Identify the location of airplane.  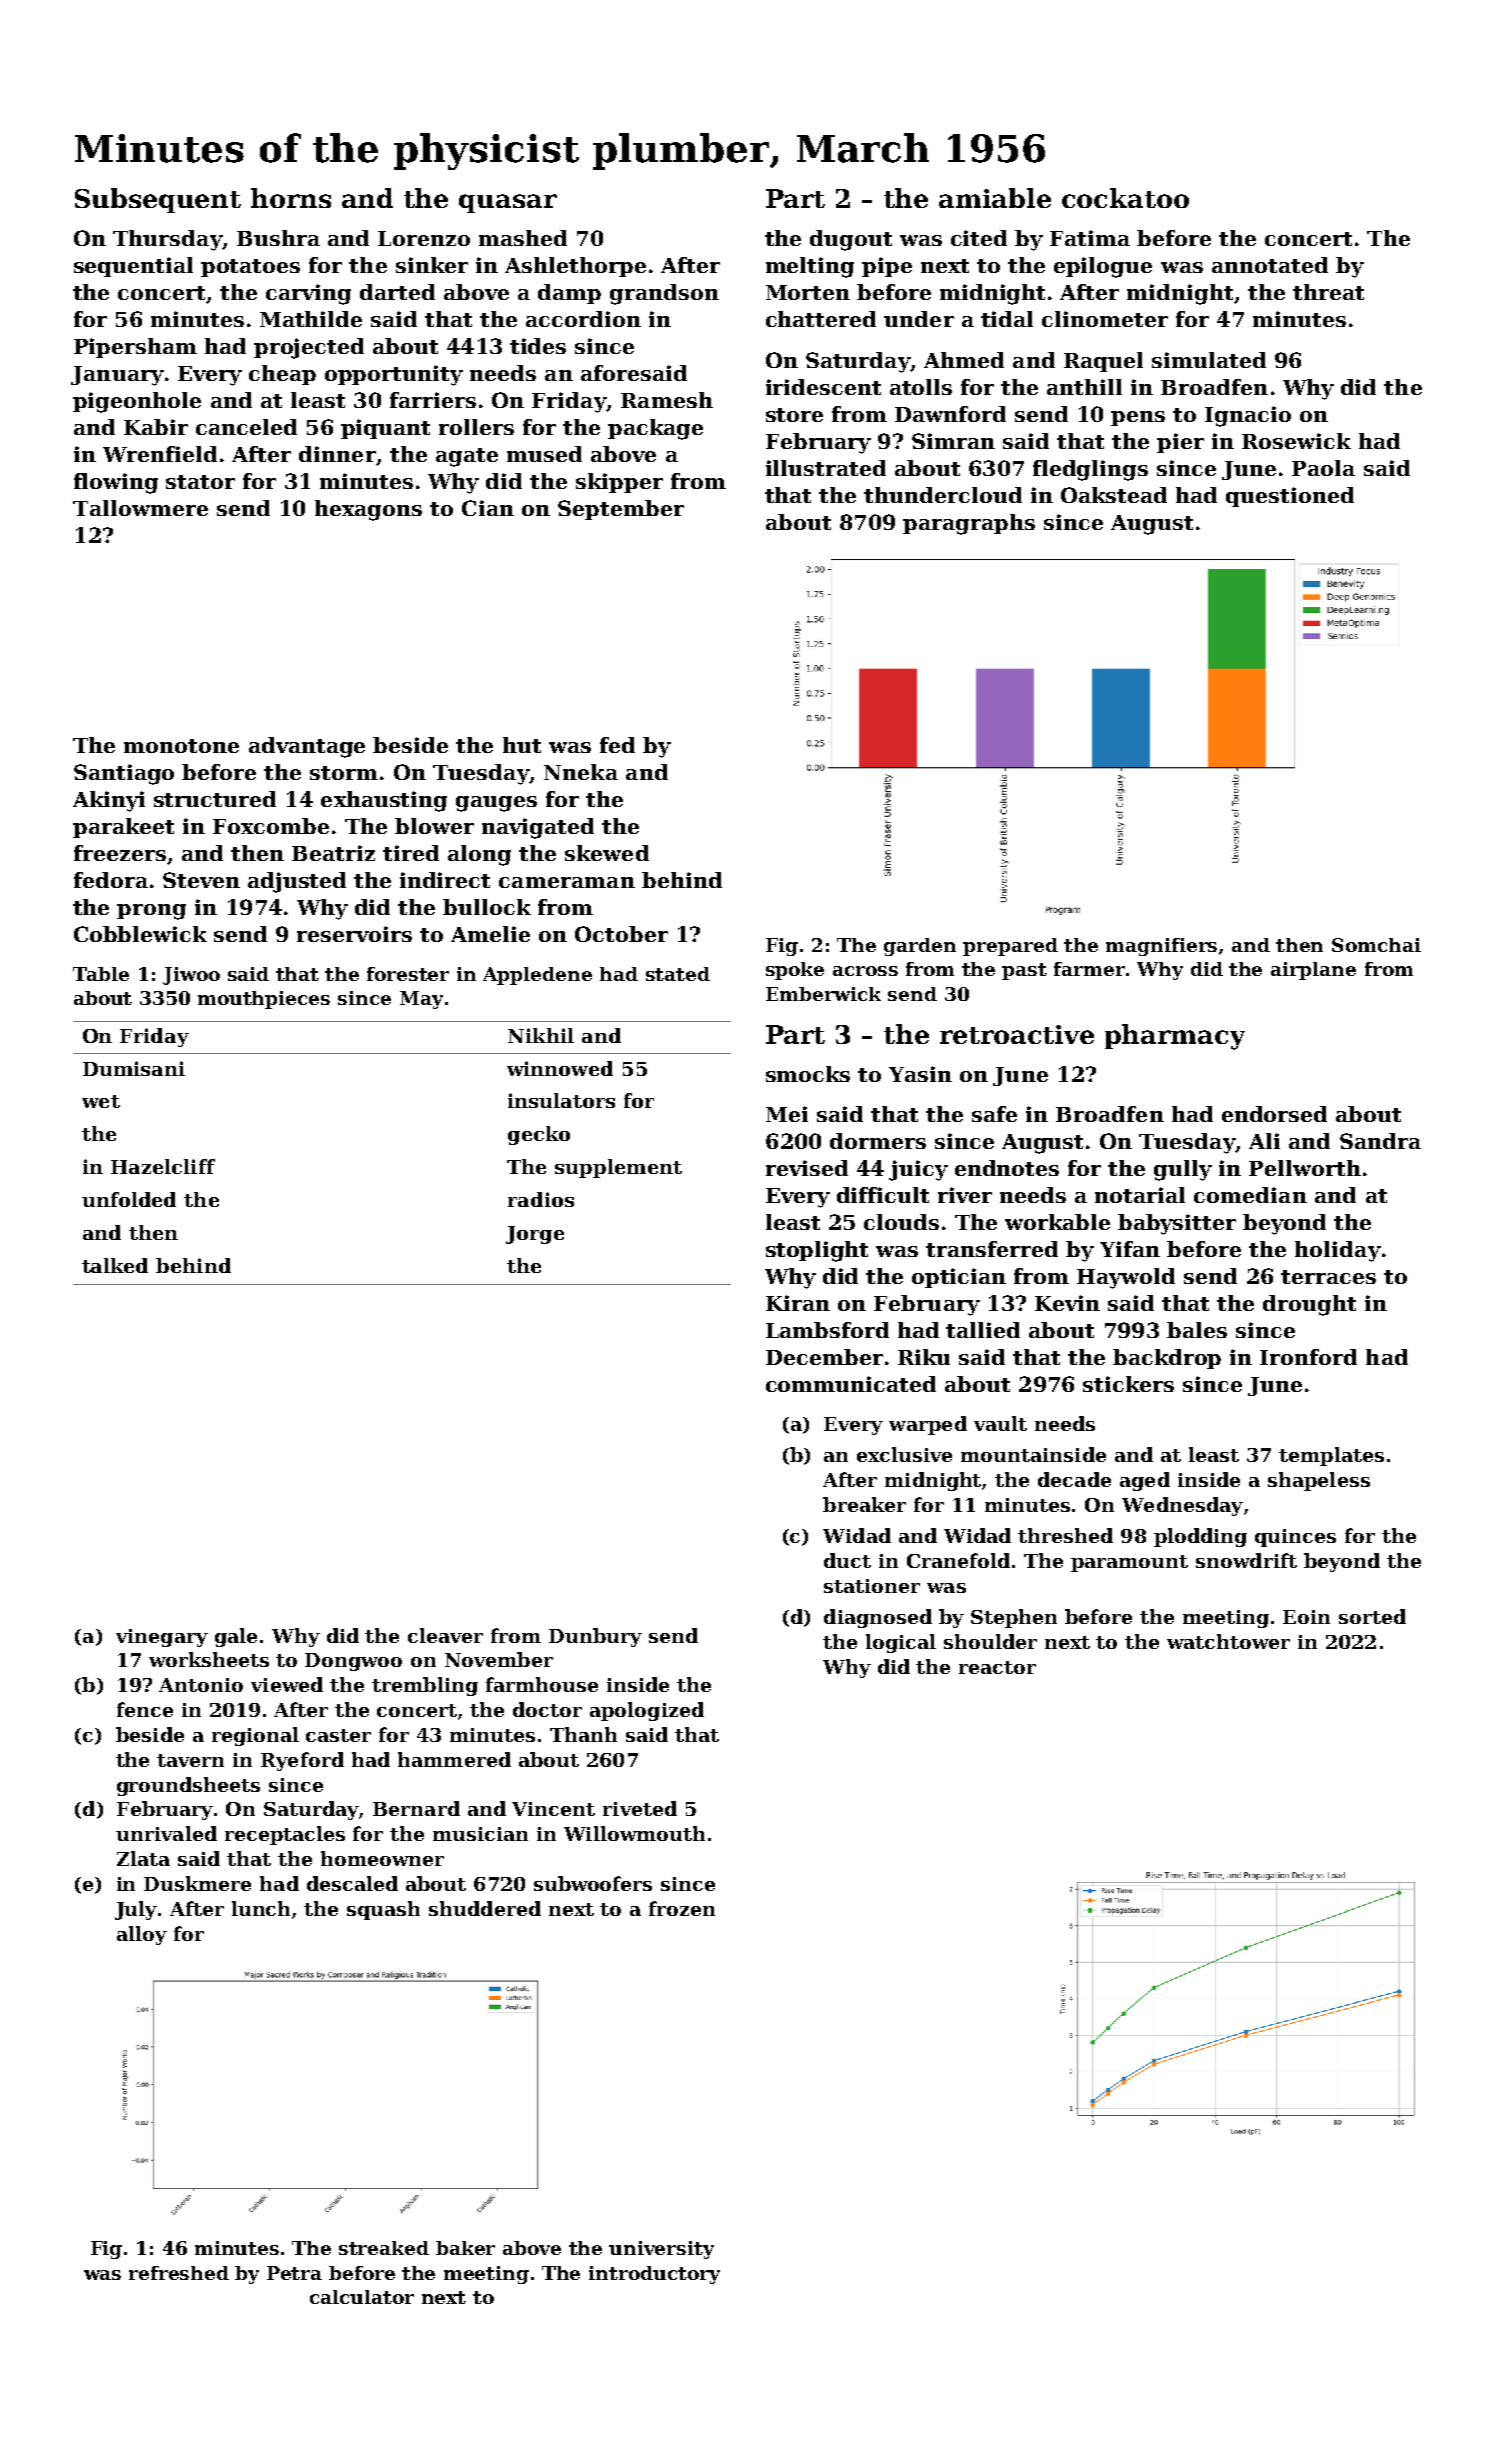
(1313, 971).
